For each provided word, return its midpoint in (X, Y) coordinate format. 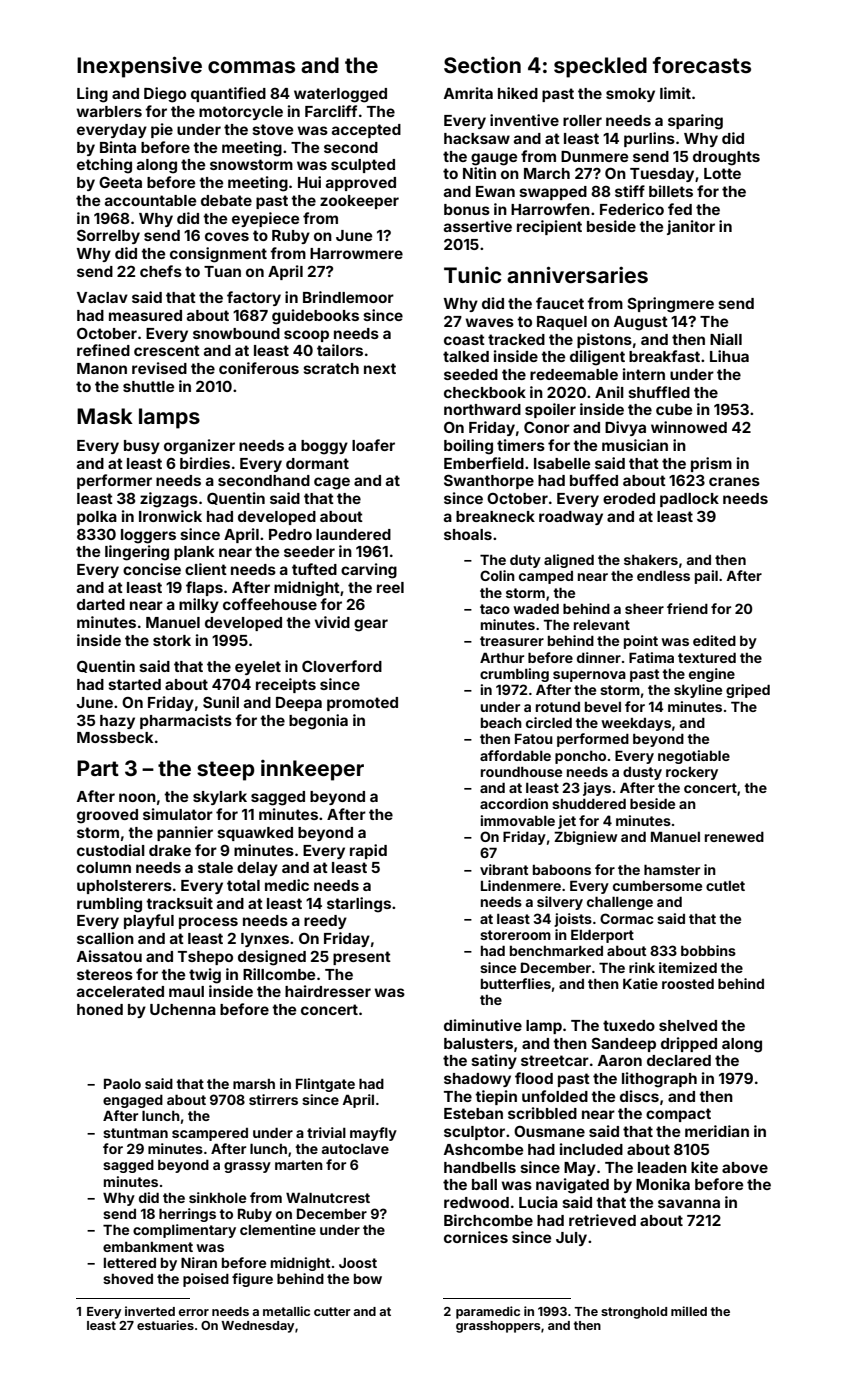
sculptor (474, 1133)
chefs (161, 271)
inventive (524, 120)
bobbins (708, 950)
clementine (278, 1229)
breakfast (664, 356)
